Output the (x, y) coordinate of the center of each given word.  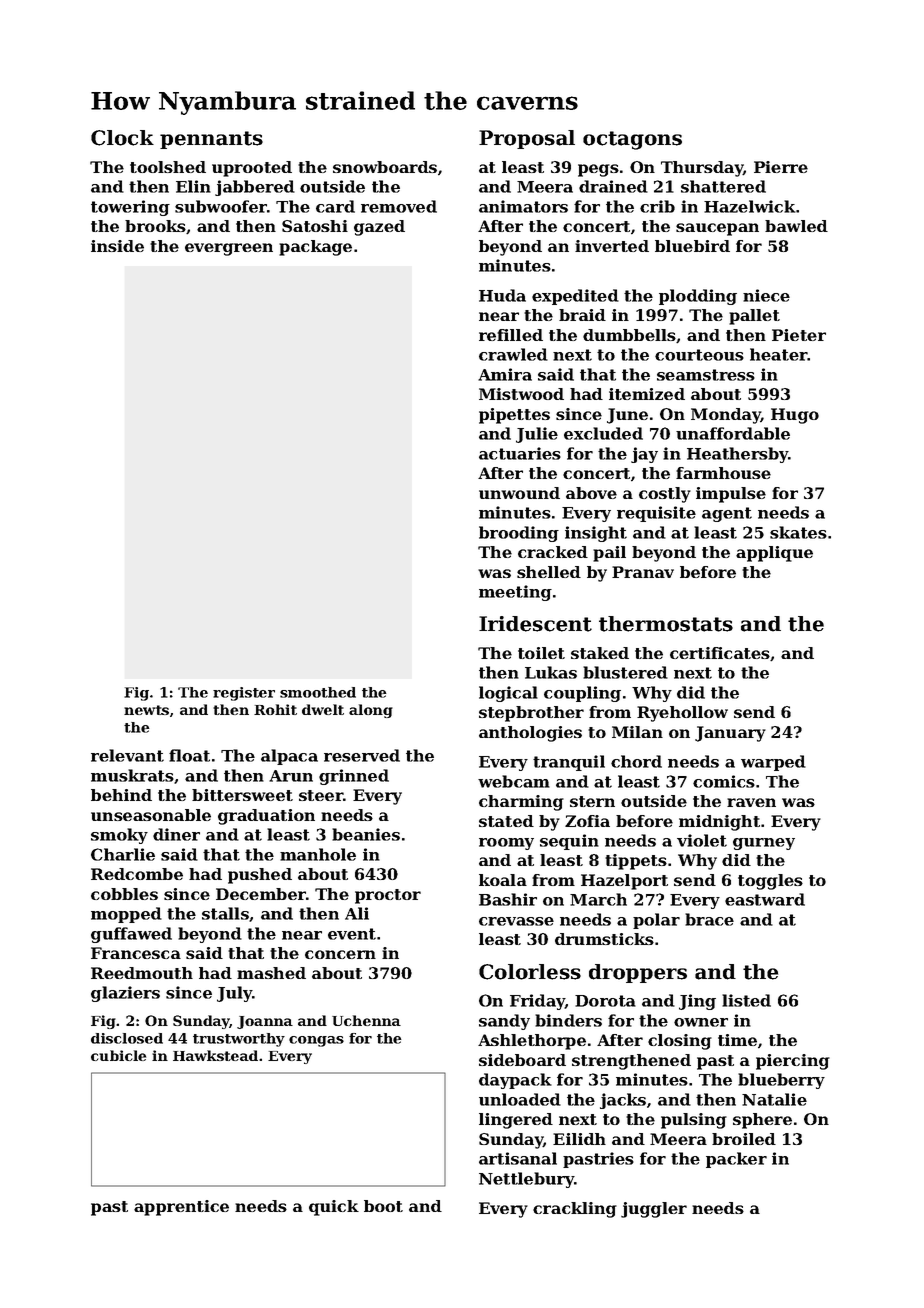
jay (644, 455)
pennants (211, 140)
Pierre (781, 167)
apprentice (181, 1208)
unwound (519, 493)
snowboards (385, 167)
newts (146, 710)
